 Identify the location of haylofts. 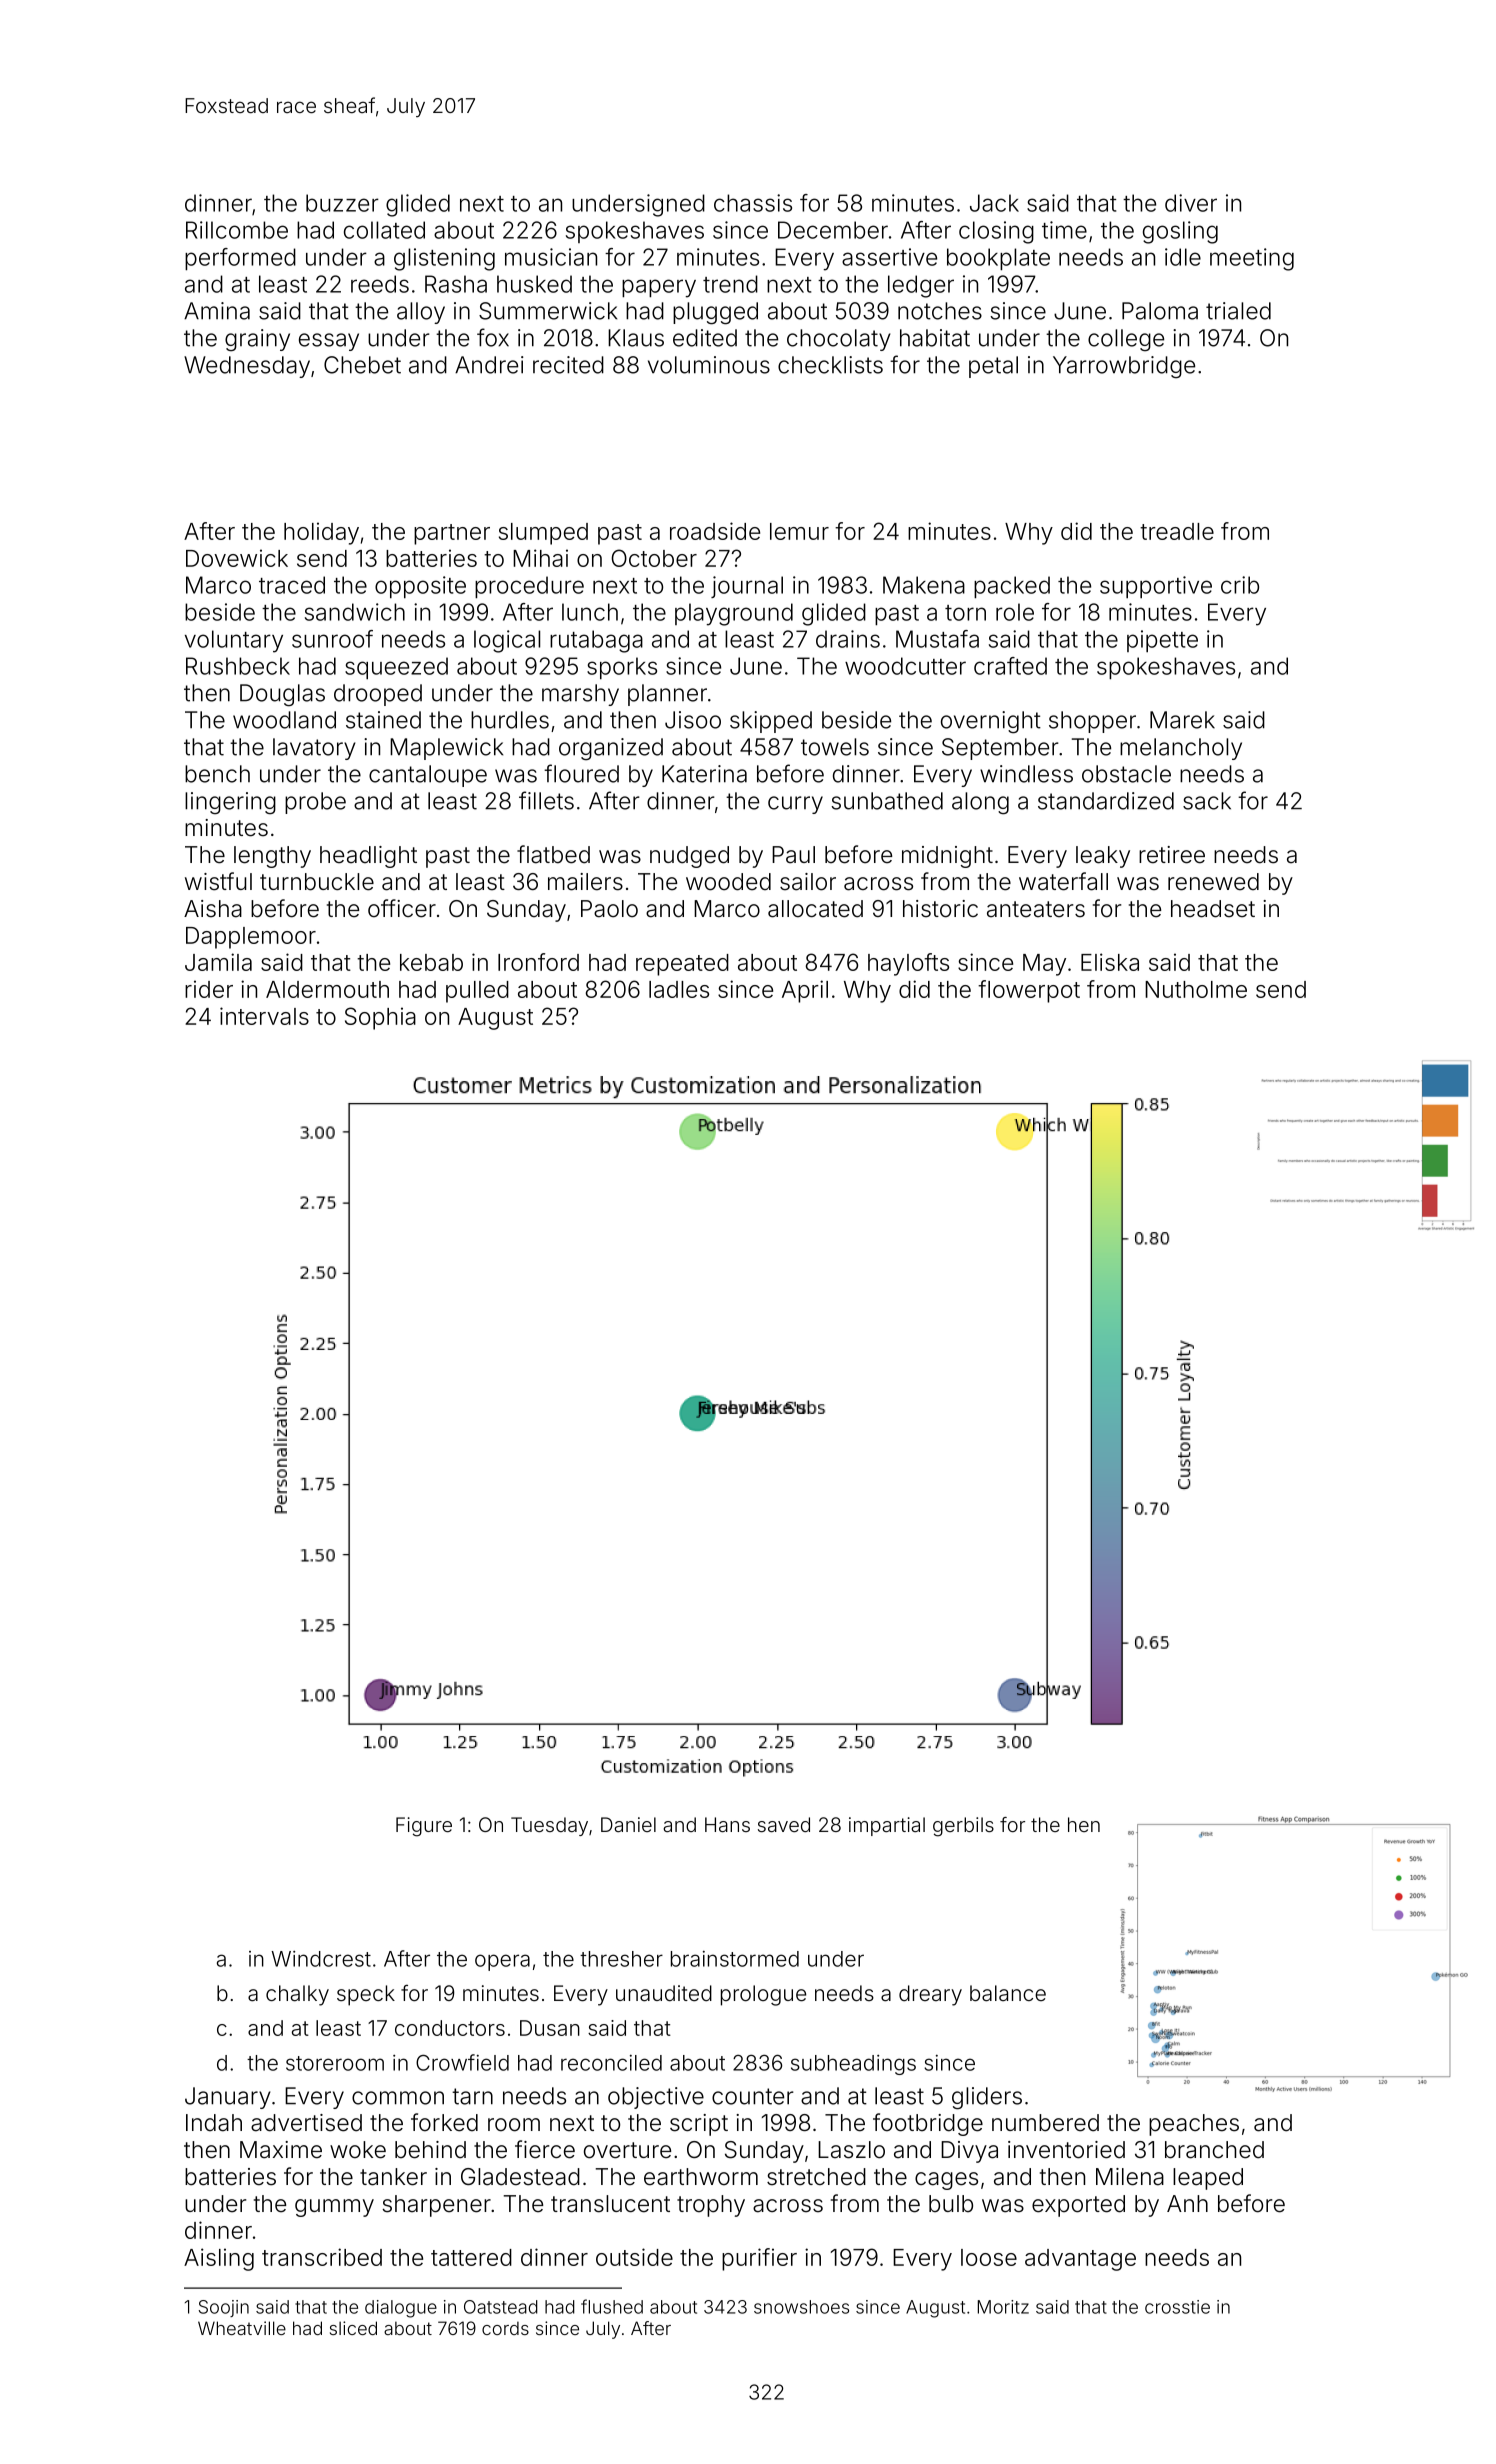
(908, 964).
